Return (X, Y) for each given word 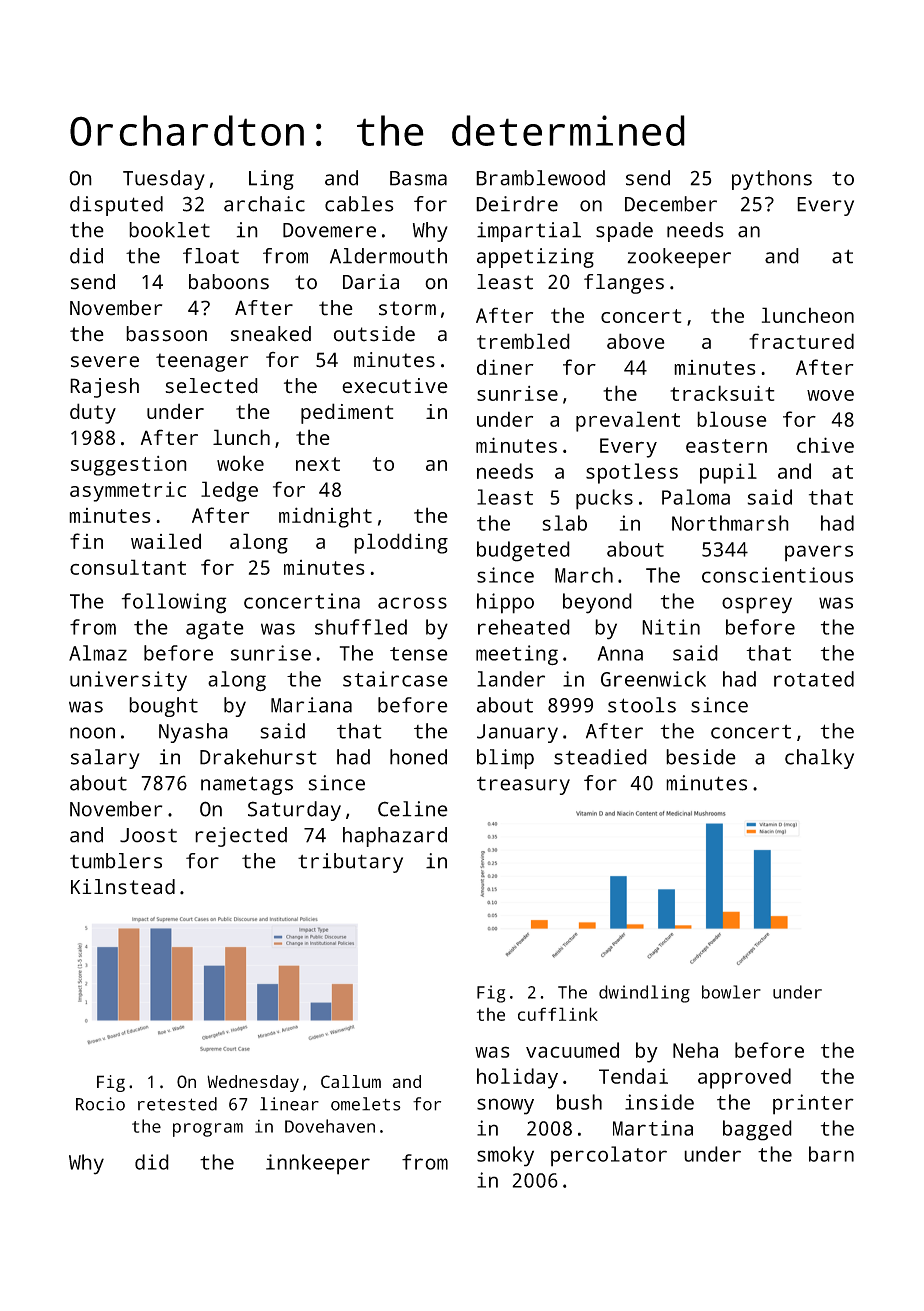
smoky (505, 1156)
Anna (620, 653)
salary (105, 759)
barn (831, 1154)
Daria (371, 282)
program (208, 1130)
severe (105, 362)
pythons (772, 180)
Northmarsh (730, 523)
